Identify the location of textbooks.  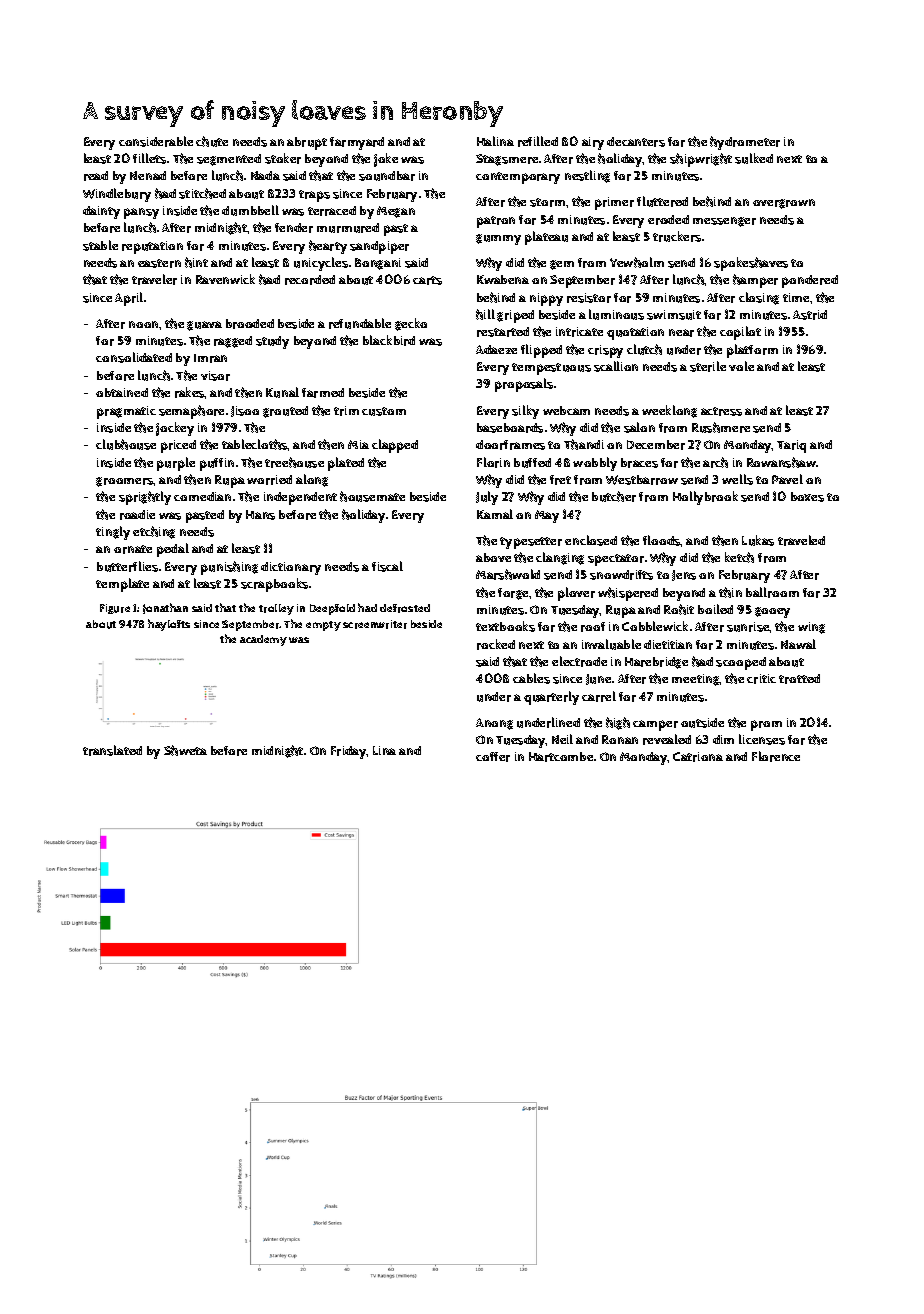
(505, 626).
